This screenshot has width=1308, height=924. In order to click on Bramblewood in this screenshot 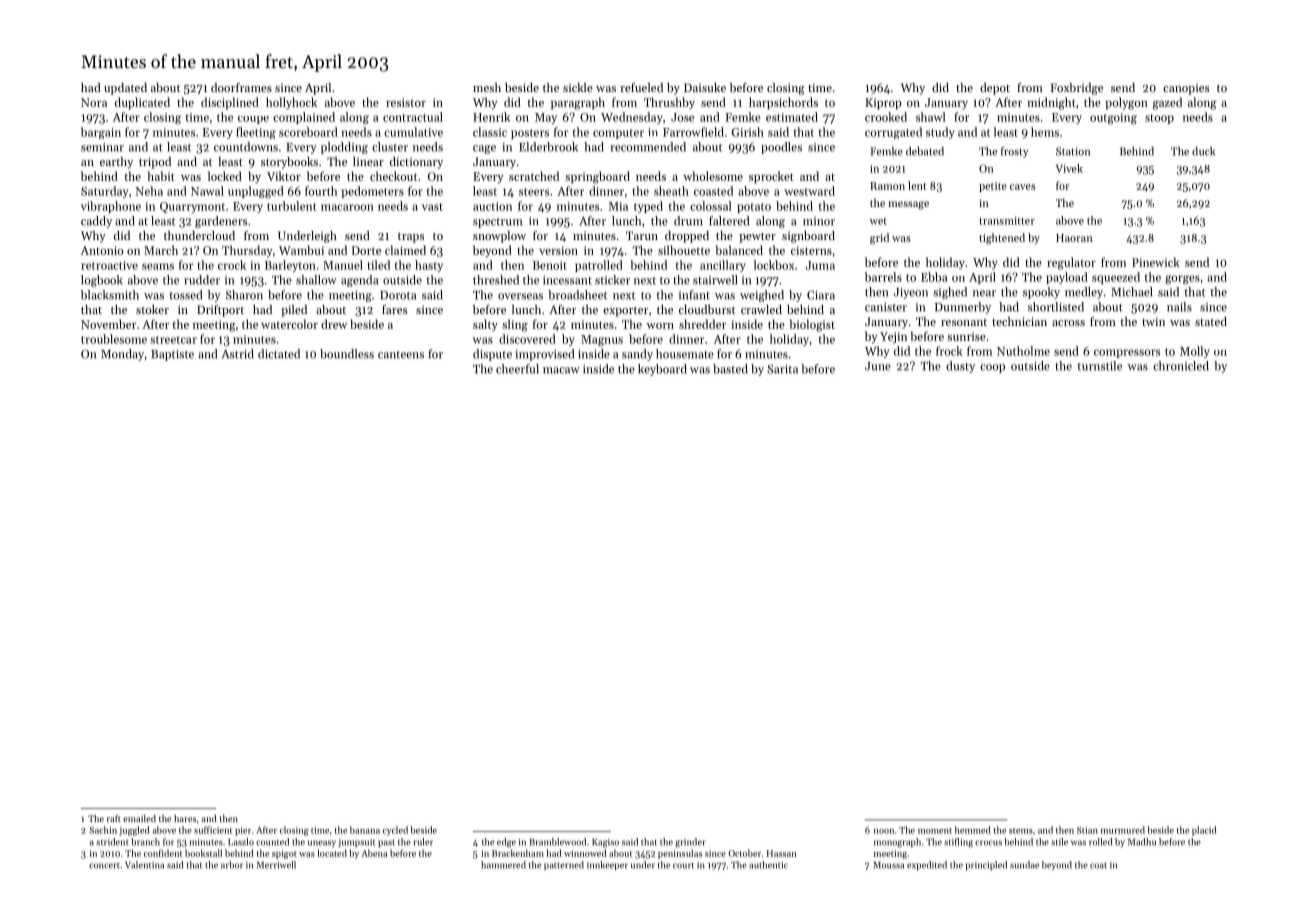, I will do `click(558, 842)`.
